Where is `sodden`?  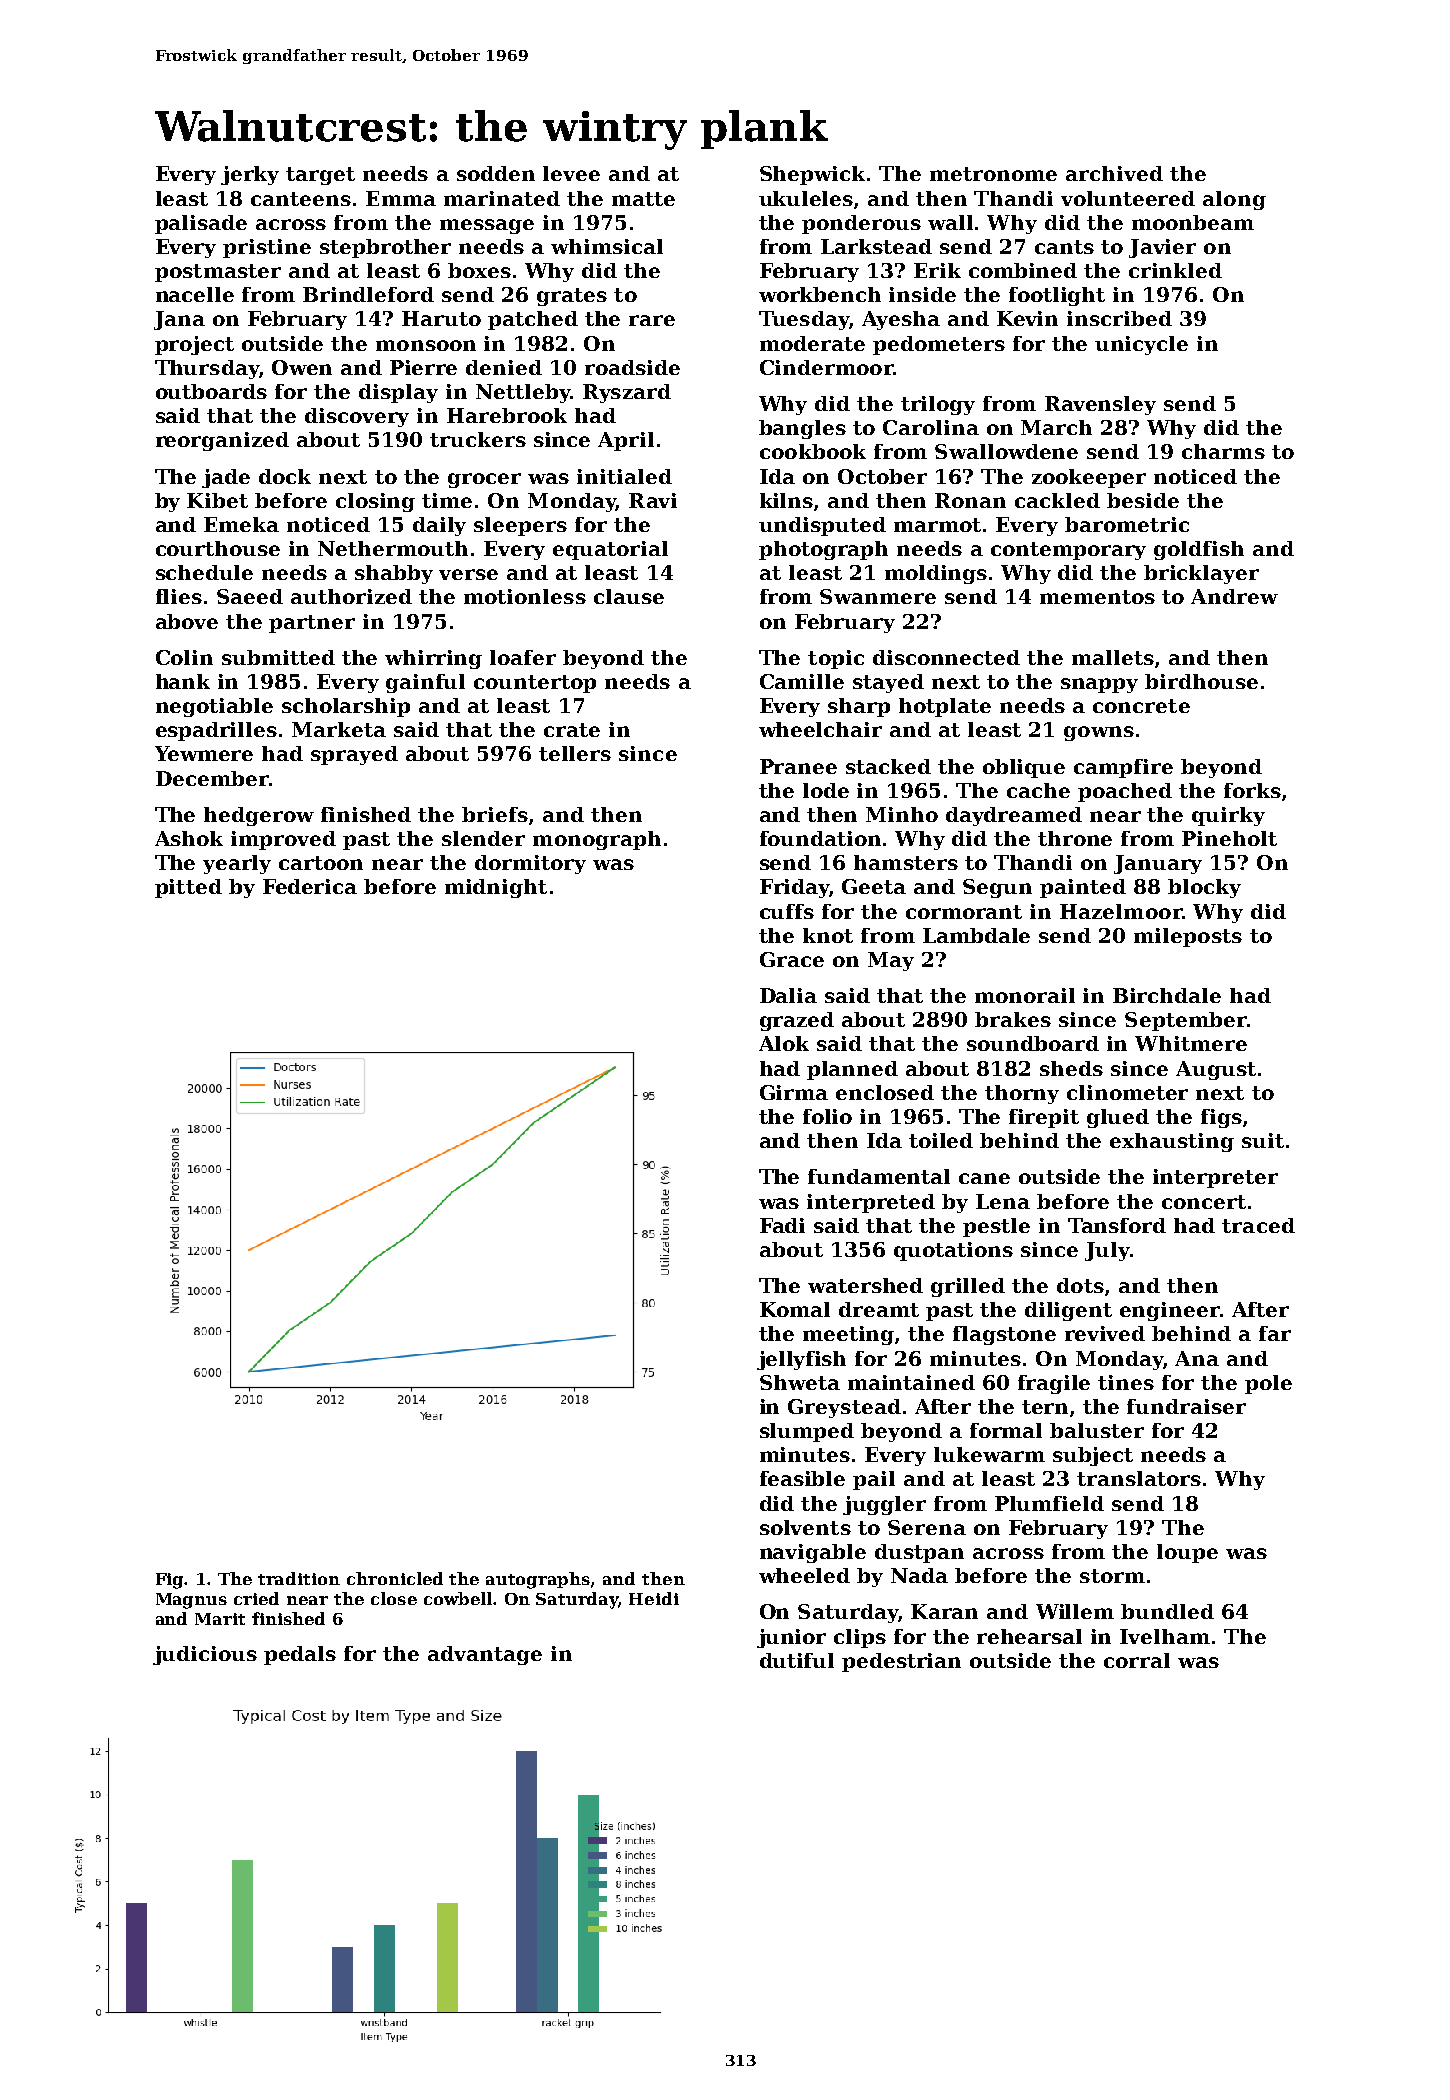 sodden is located at coordinates (496, 173).
